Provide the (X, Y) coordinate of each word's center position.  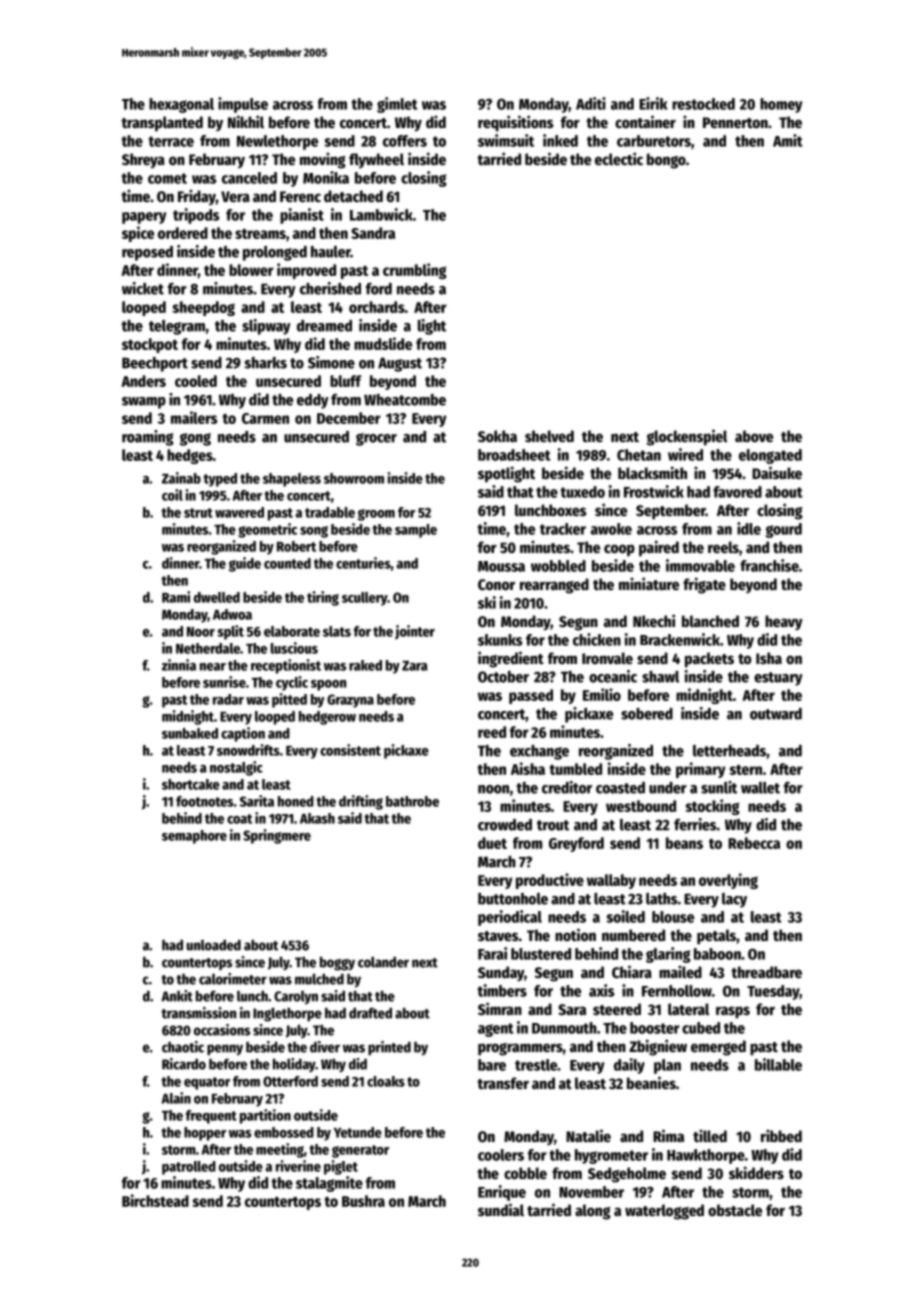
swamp (144, 403)
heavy (784, 623)
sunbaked (190, 733)
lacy (734, 900)
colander (383, 962)
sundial (501, 1209)
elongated (770, 456)
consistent (350, 750)
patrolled (189, 1168)
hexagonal (181, 105)
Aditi (591, 103)
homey (781, 105)
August (400, 364)
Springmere (277, 836)
